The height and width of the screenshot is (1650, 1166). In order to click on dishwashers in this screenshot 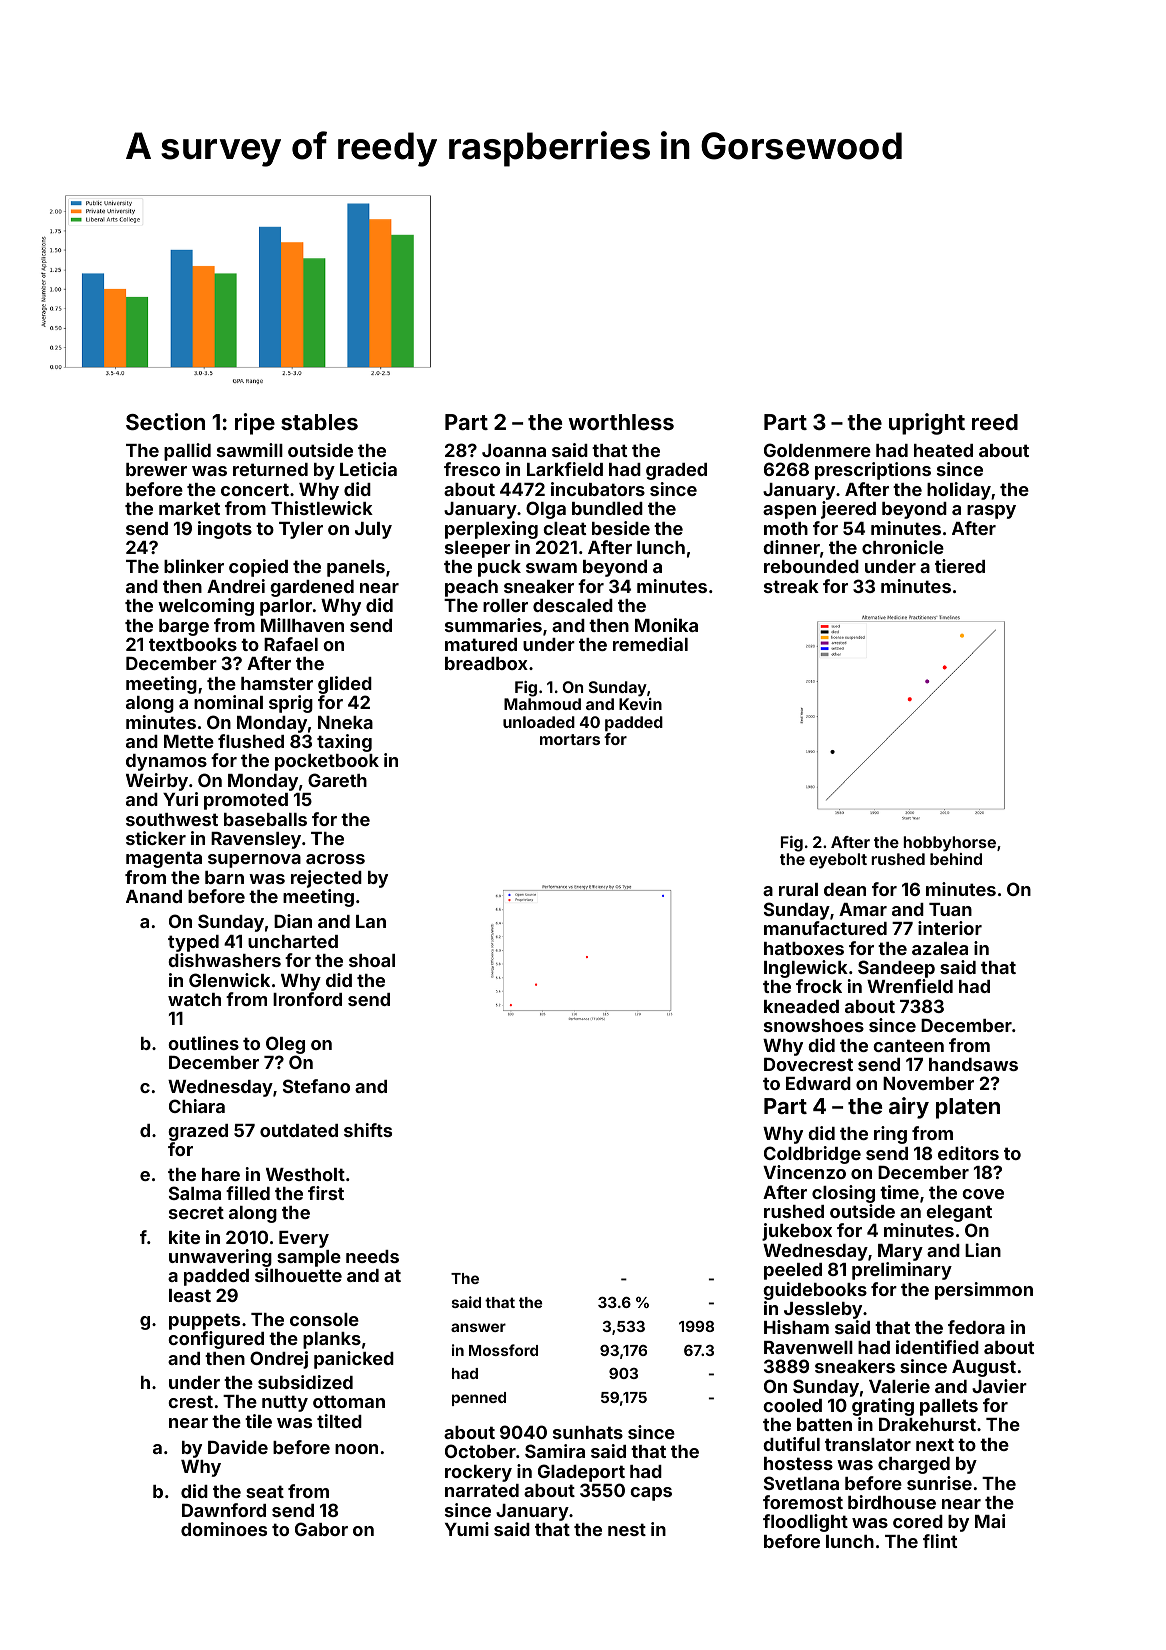, I will do `click(224, 960)`.
